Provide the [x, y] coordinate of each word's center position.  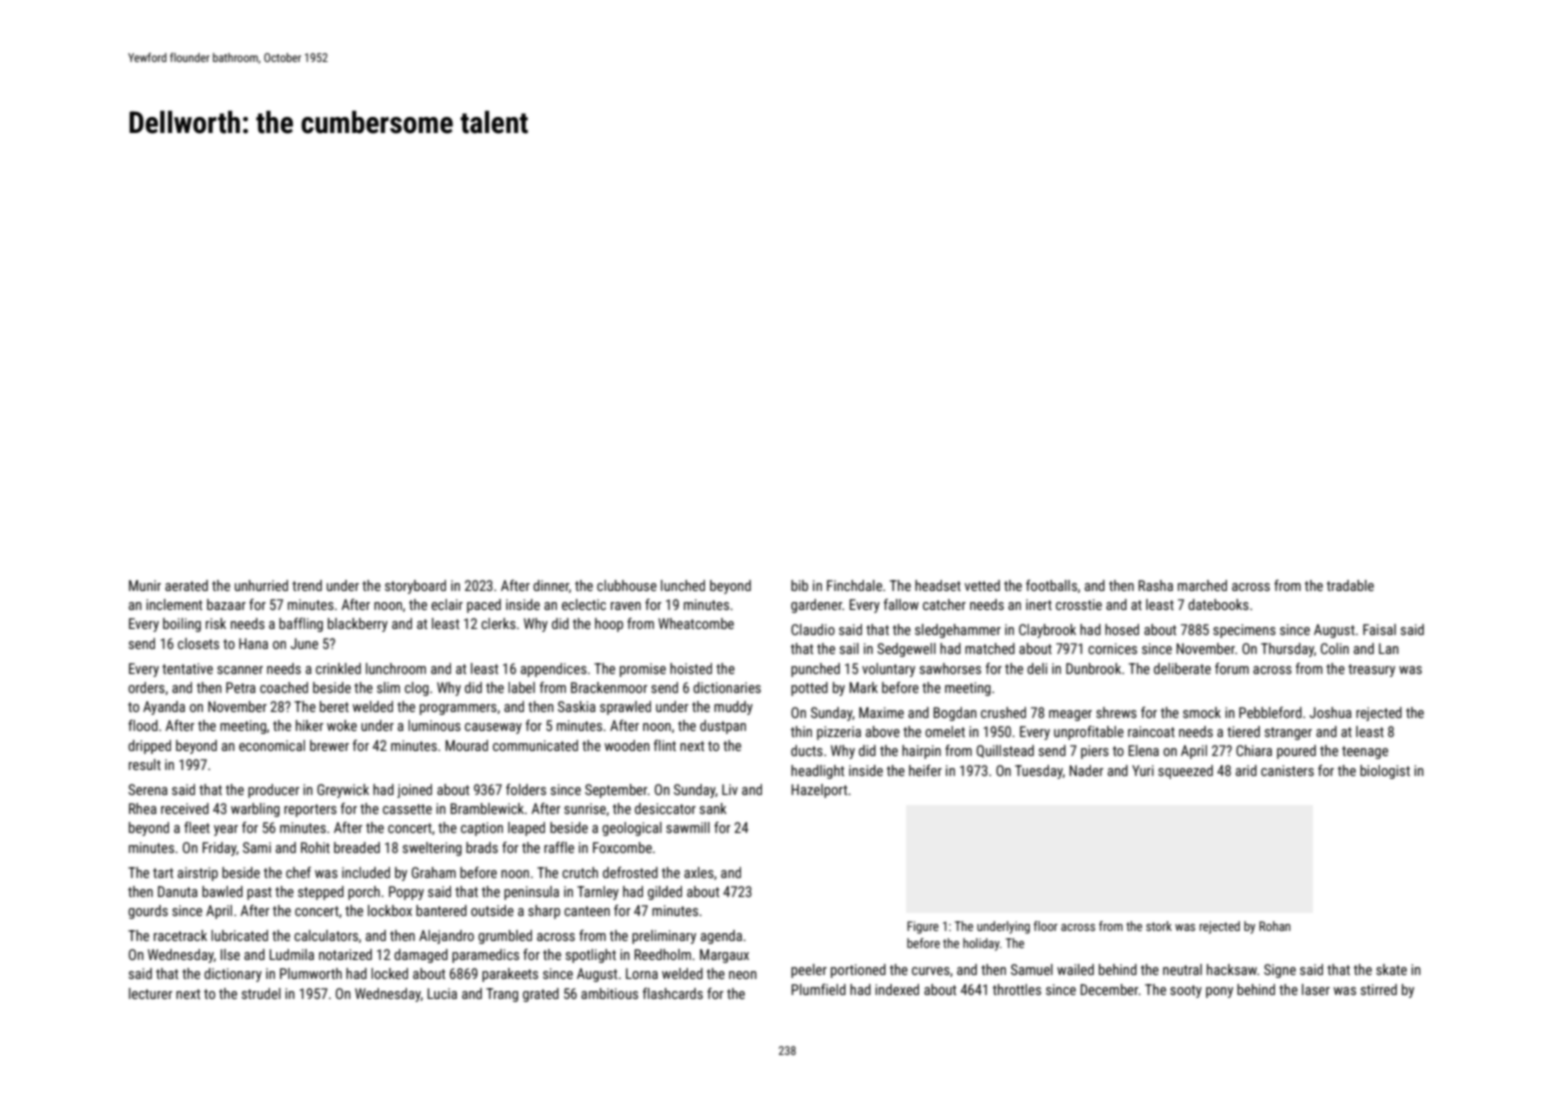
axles [699, 872]
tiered [1243, 731]
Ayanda [164, 708]
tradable [1350, 585]
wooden [627, 745]
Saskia [577, 706]
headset [938, 585]
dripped [149, 747]
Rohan [1275, 926]
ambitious [609, 993]
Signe [1280, 971]
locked [389, 973]
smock [1202, 712]
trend [307, 585]
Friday [219, 849]
